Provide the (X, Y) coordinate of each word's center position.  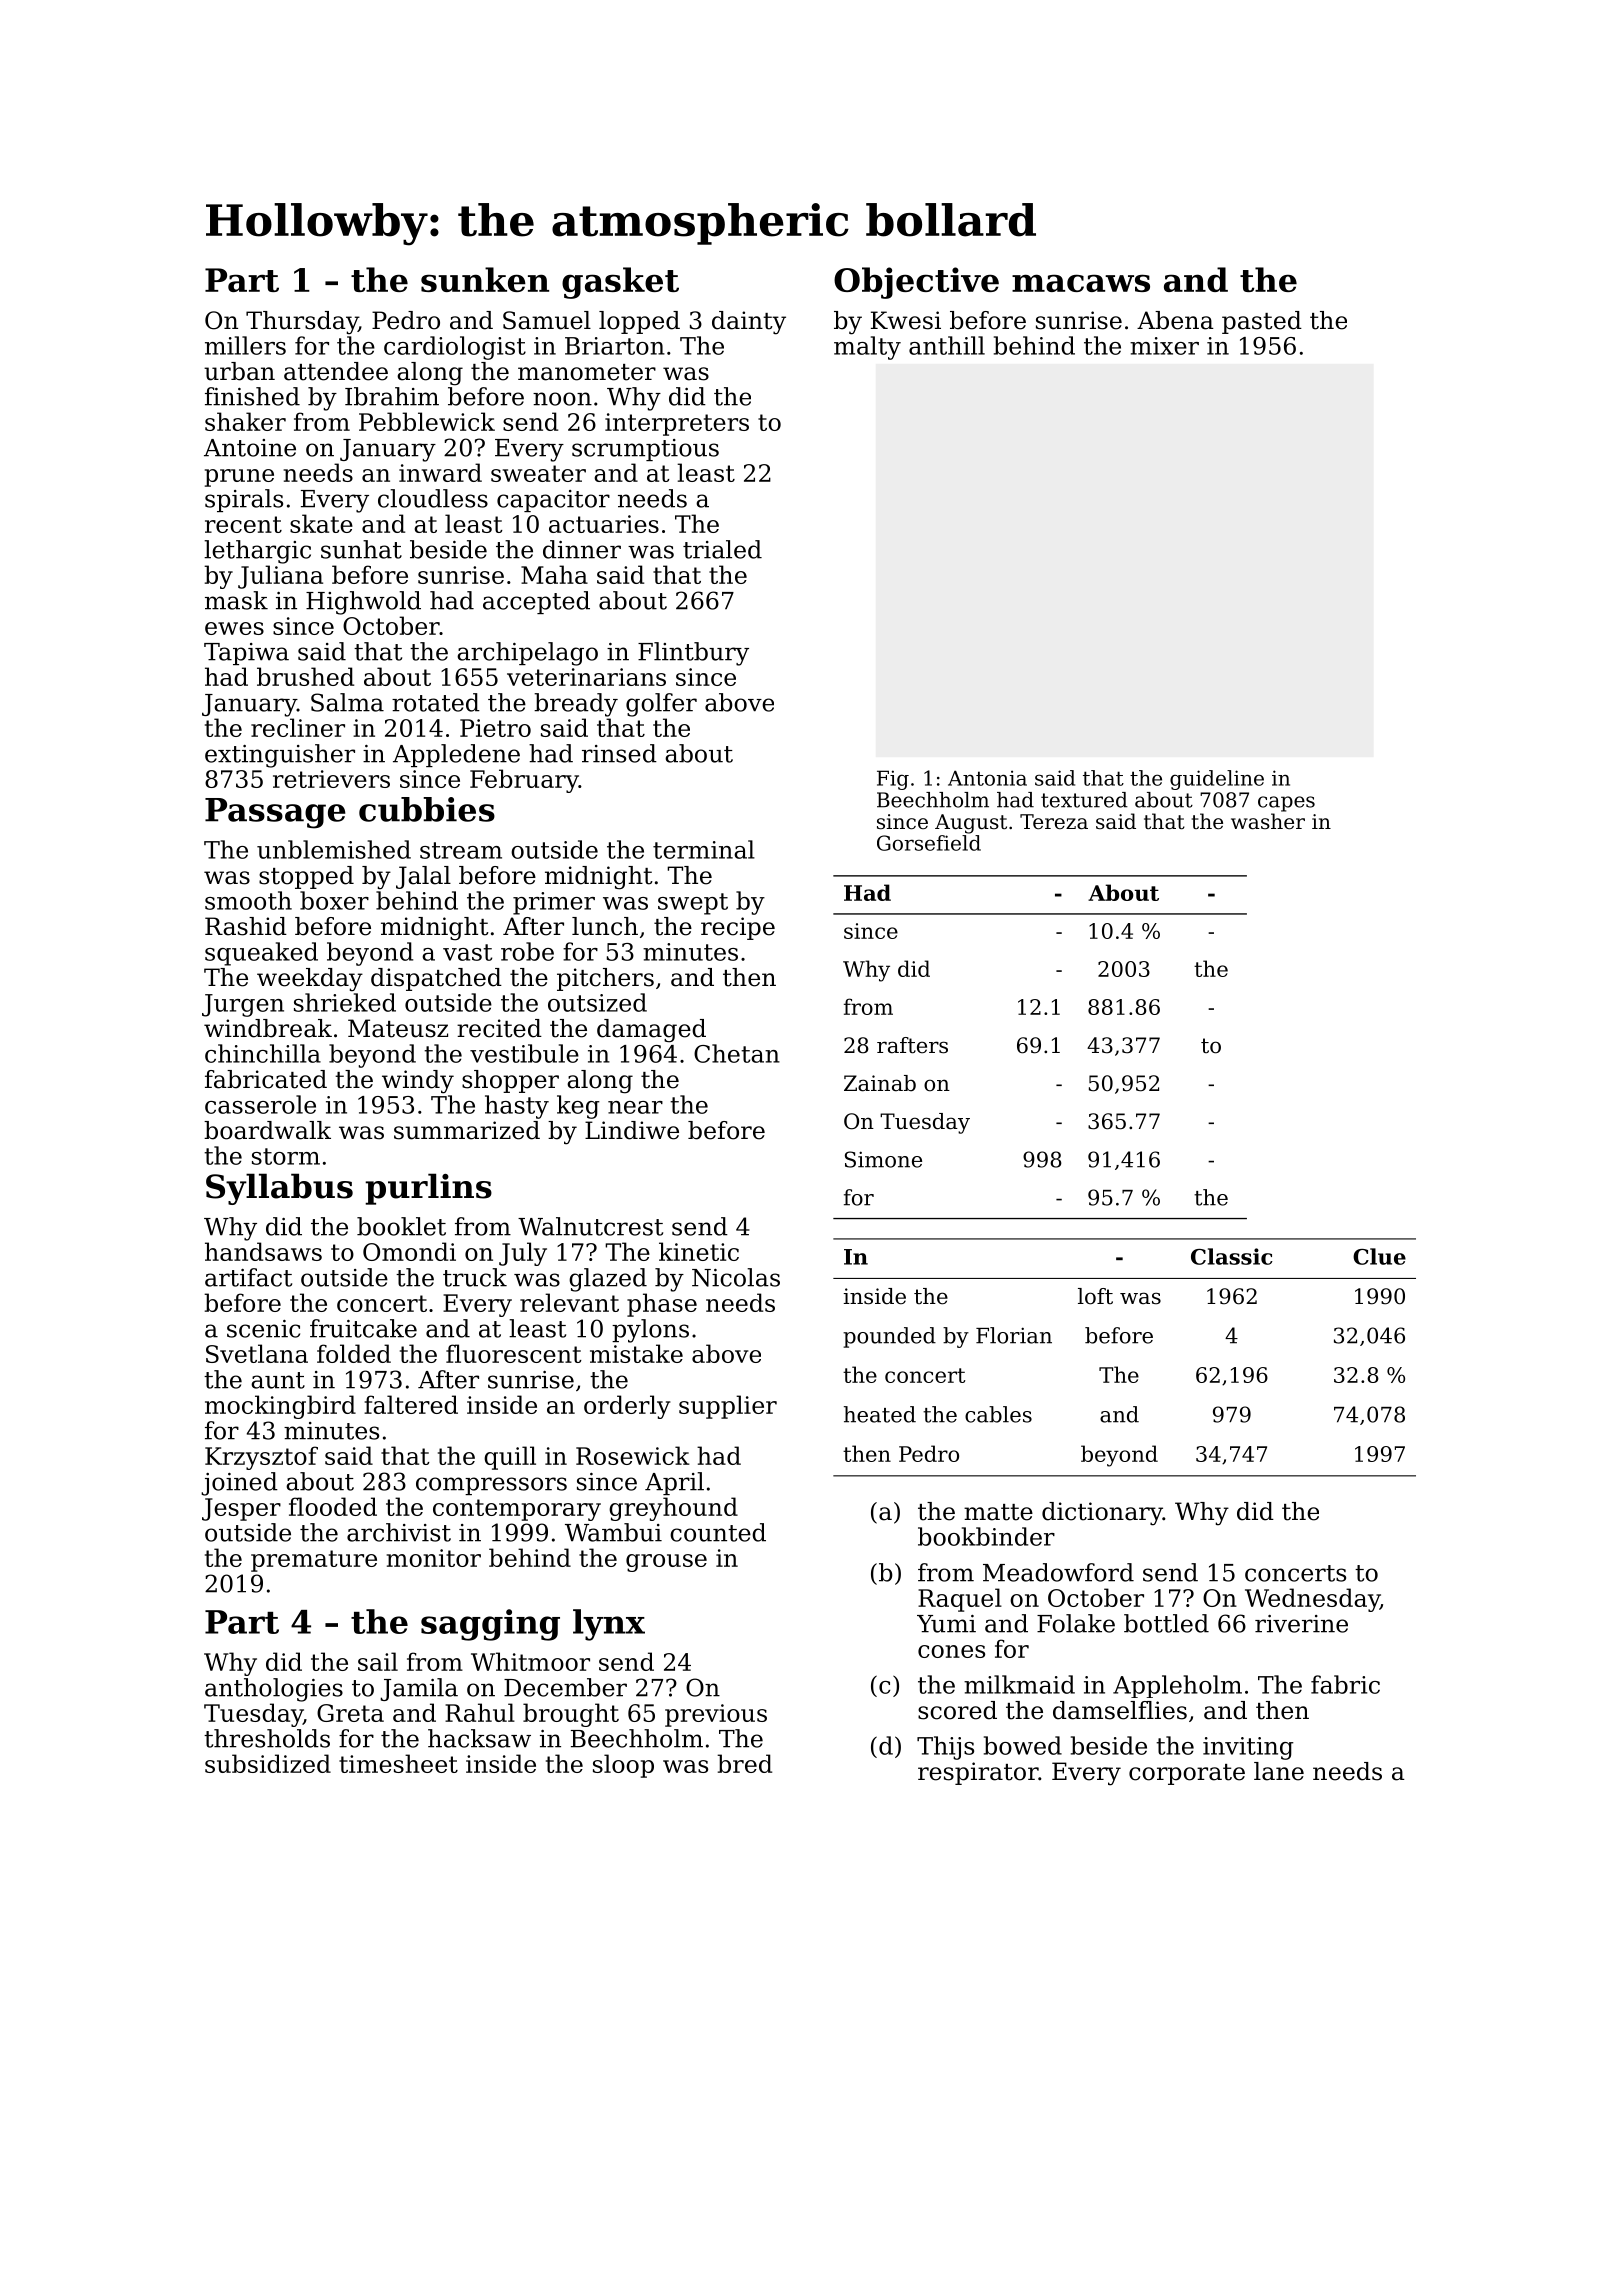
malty (867, 348)
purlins (428, 1189)
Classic (1232, 1256)
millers (245, 345)
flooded (333, 1506)
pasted (1262, 322)
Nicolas (736, 1277)
